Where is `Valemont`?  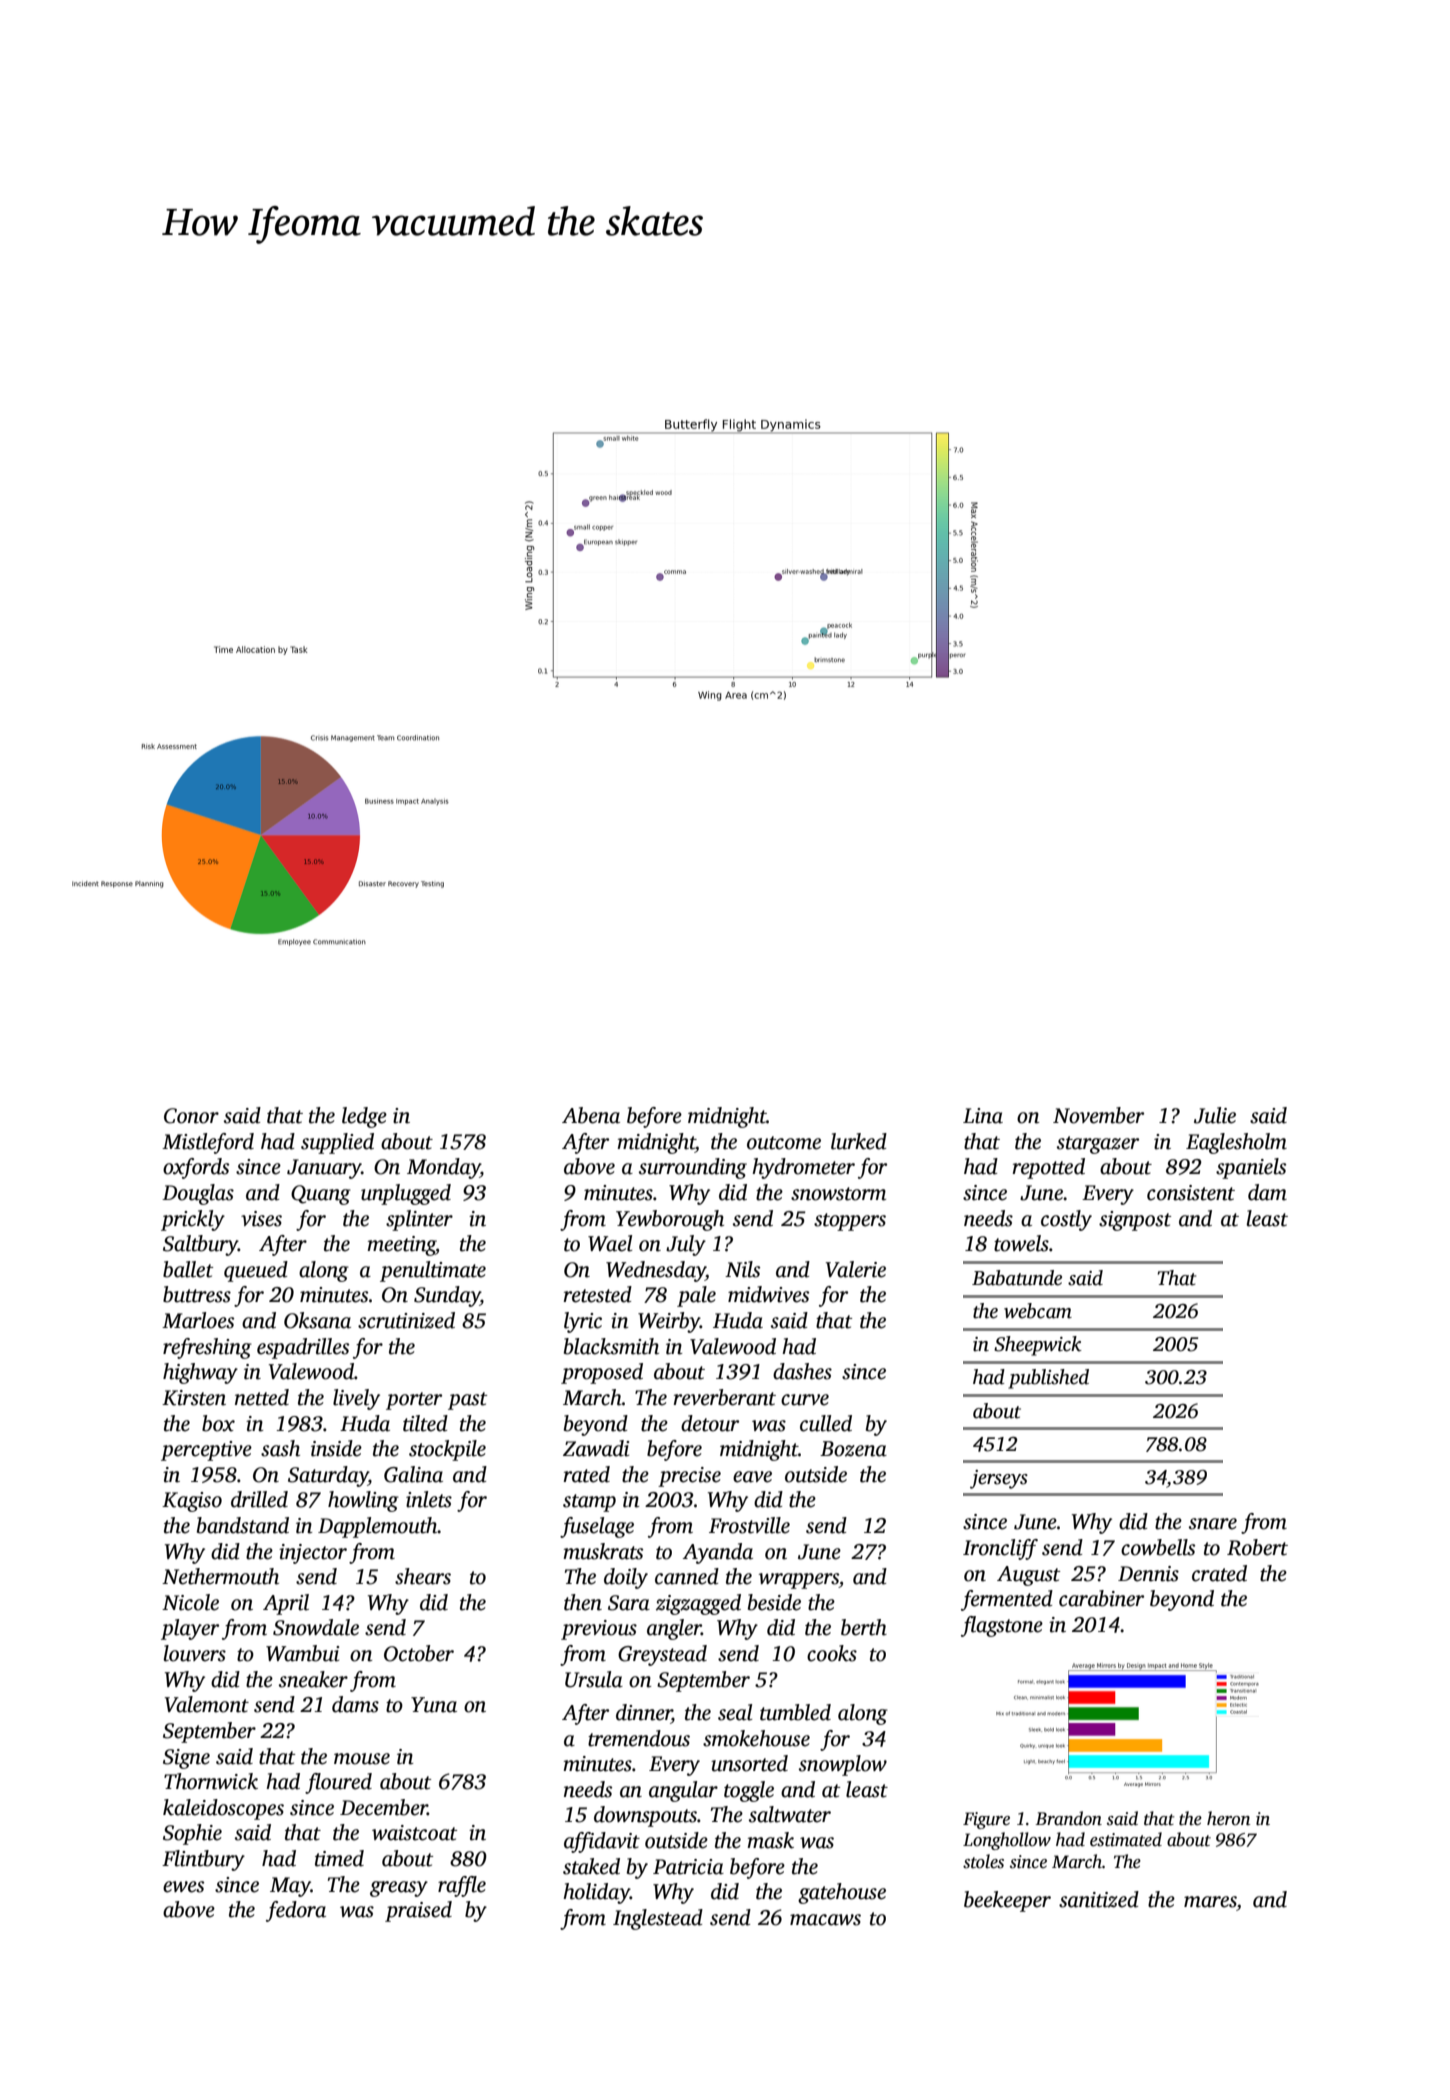 Valemont is located at coordinates (207, 1704).
